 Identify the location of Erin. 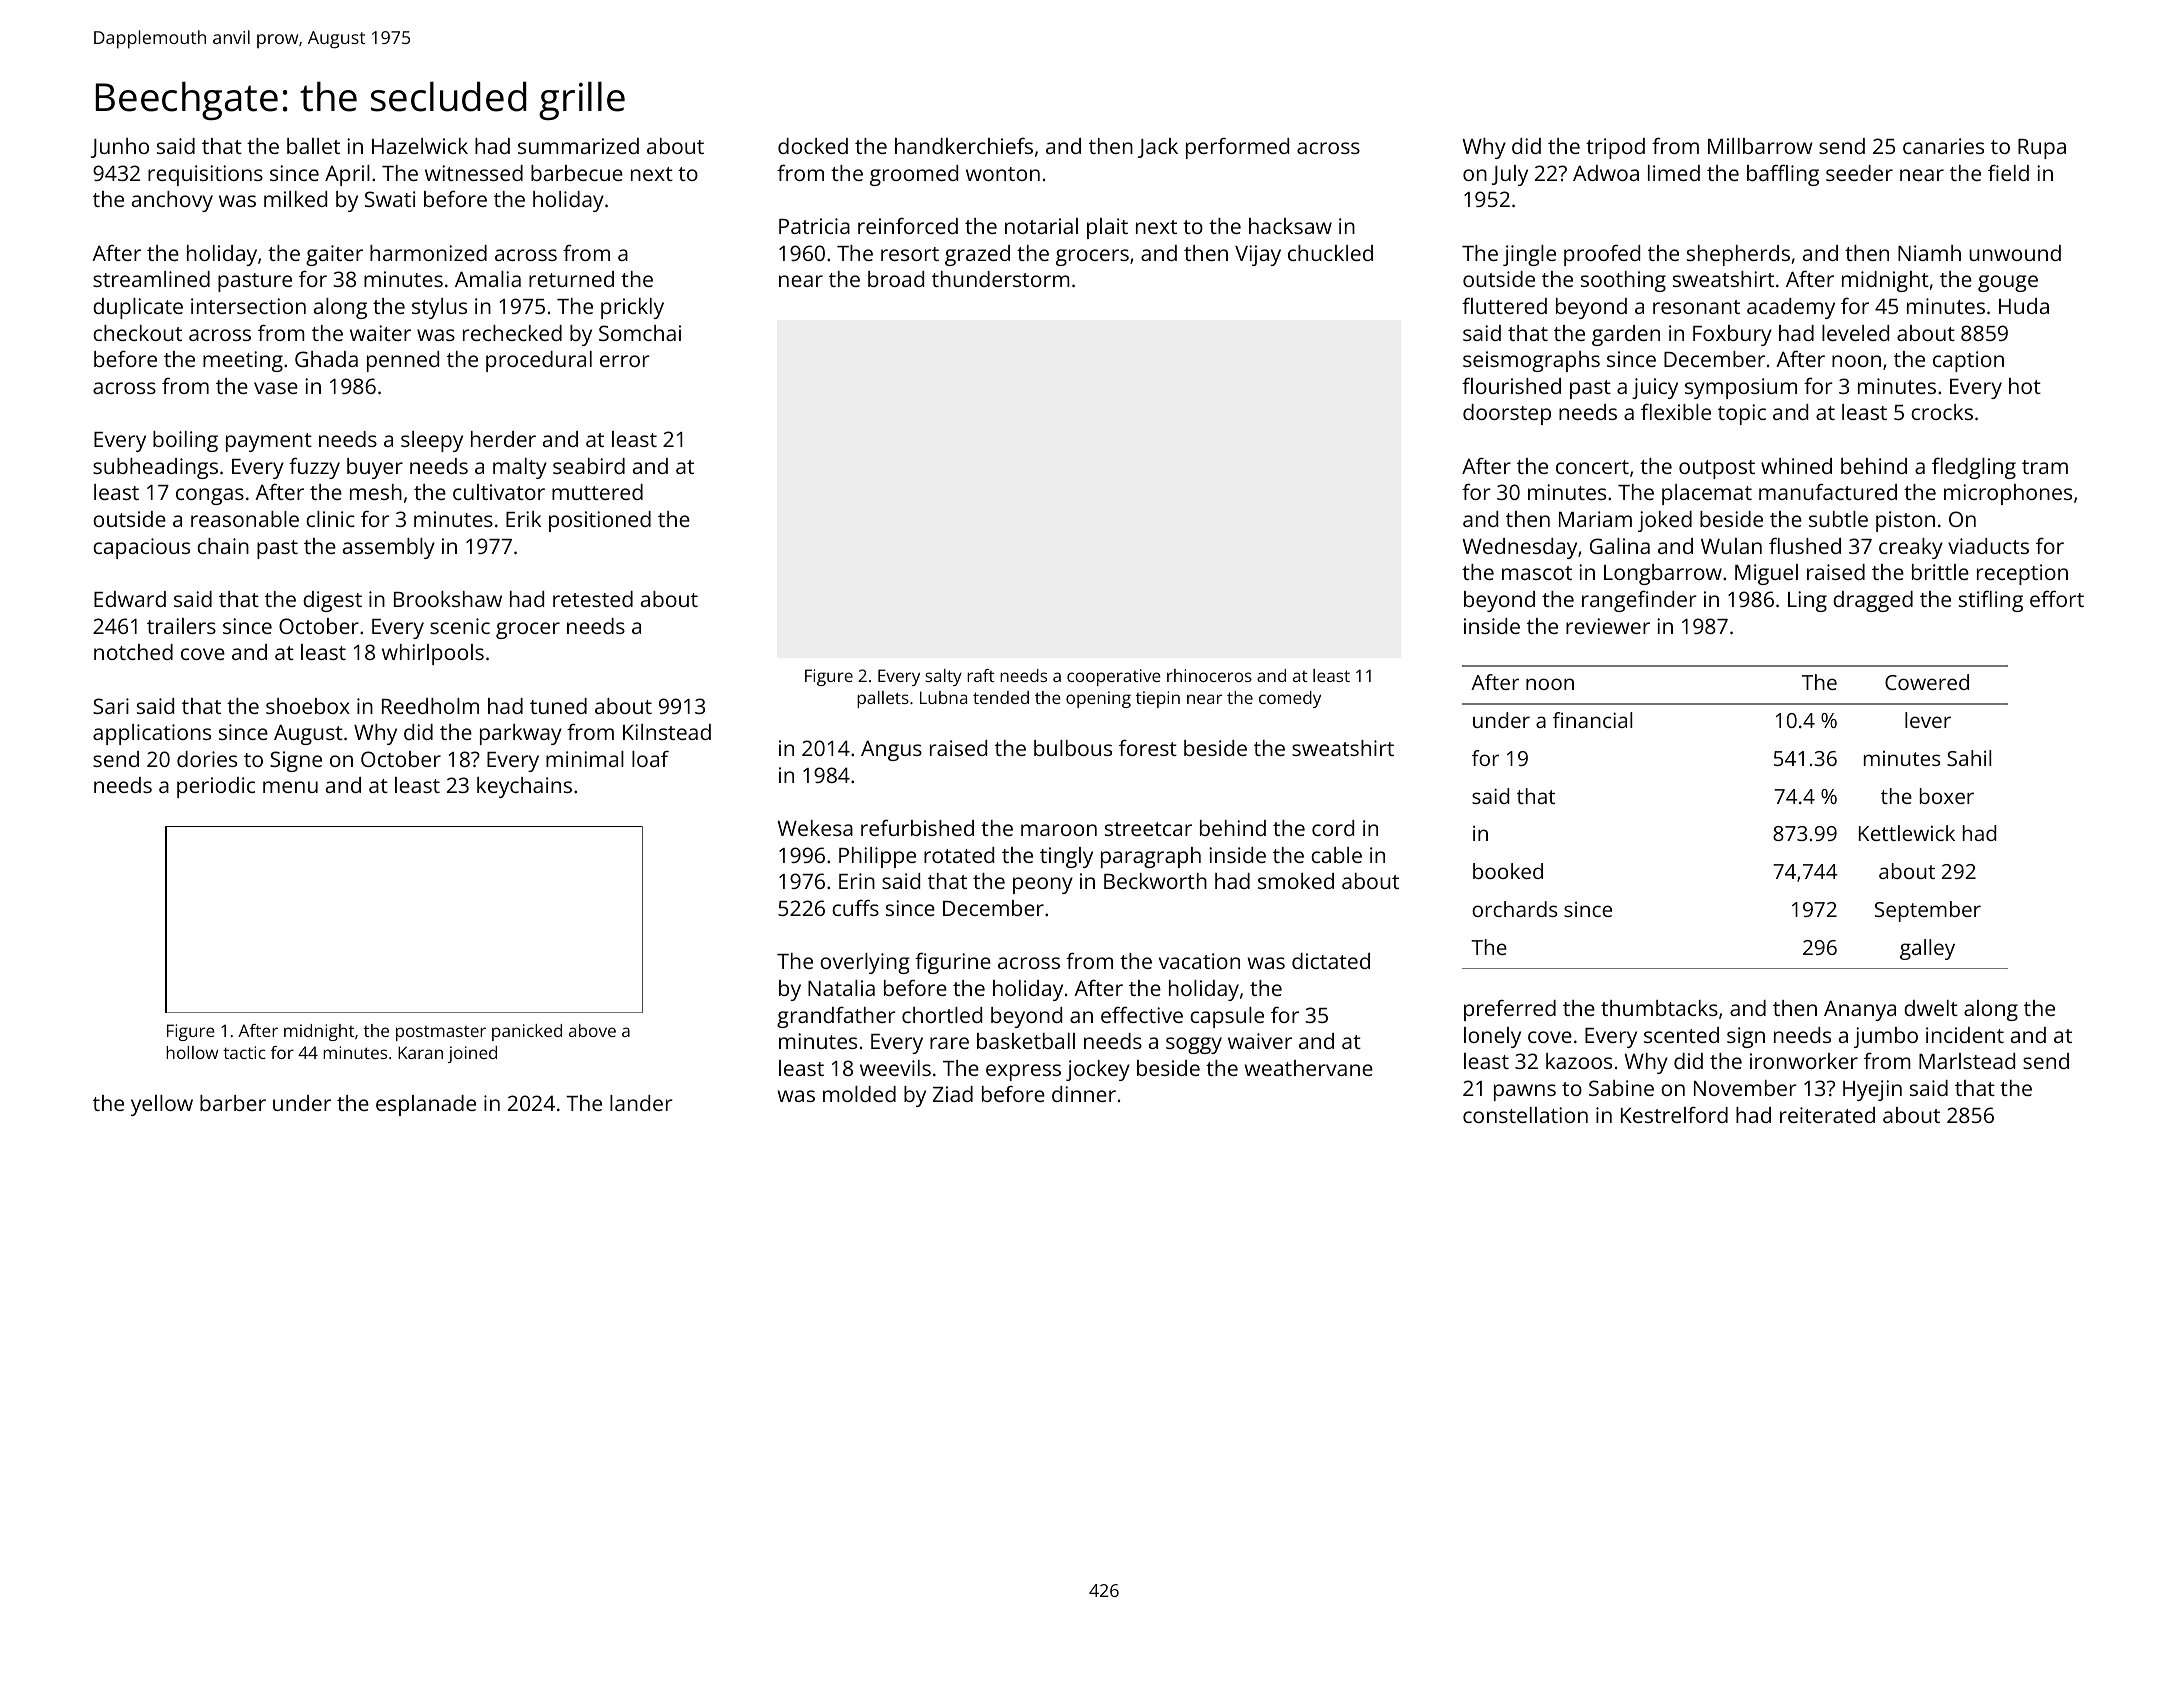
(857, 881).
